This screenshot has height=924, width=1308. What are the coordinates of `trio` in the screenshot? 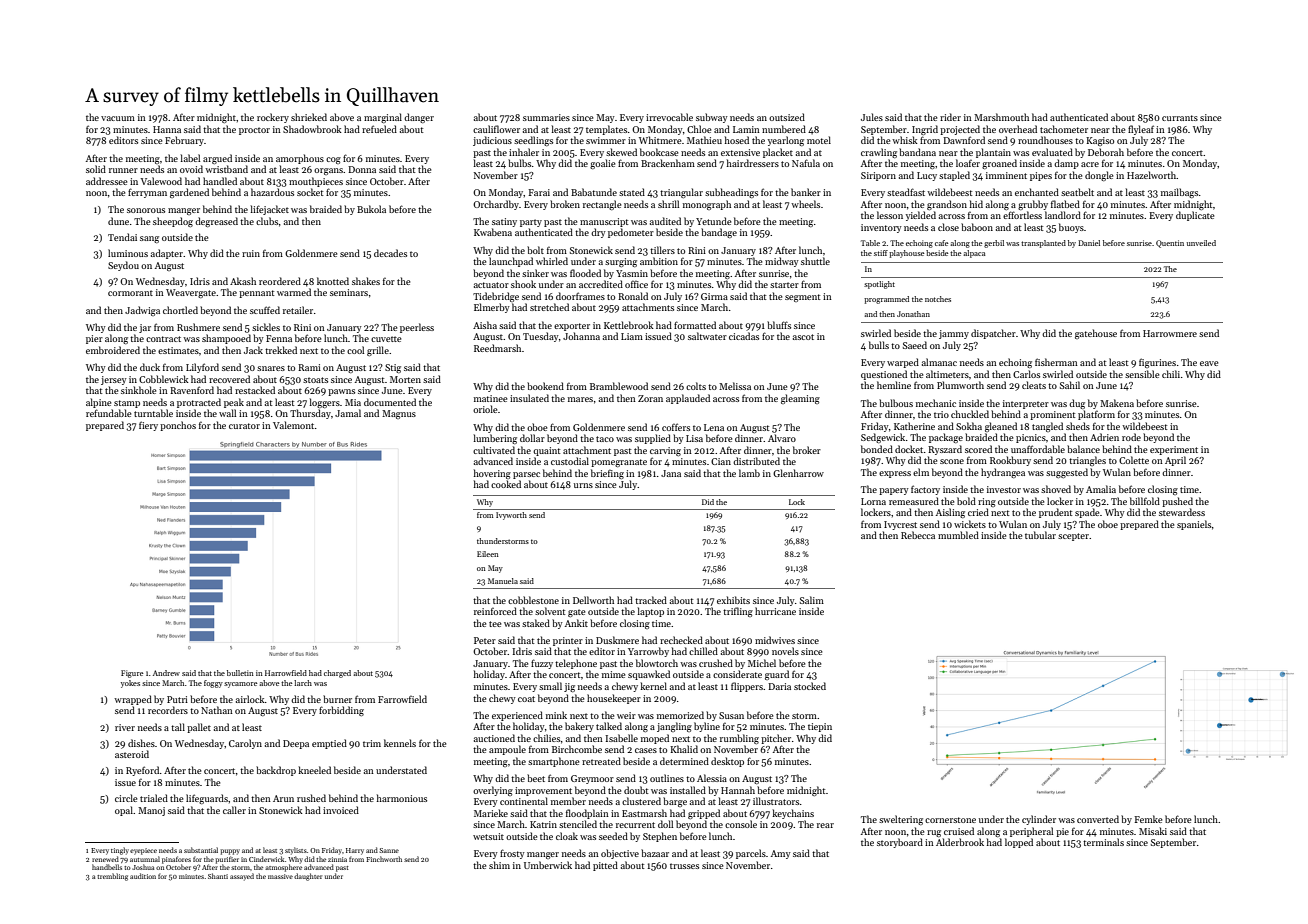 It's located at (941, 414).
